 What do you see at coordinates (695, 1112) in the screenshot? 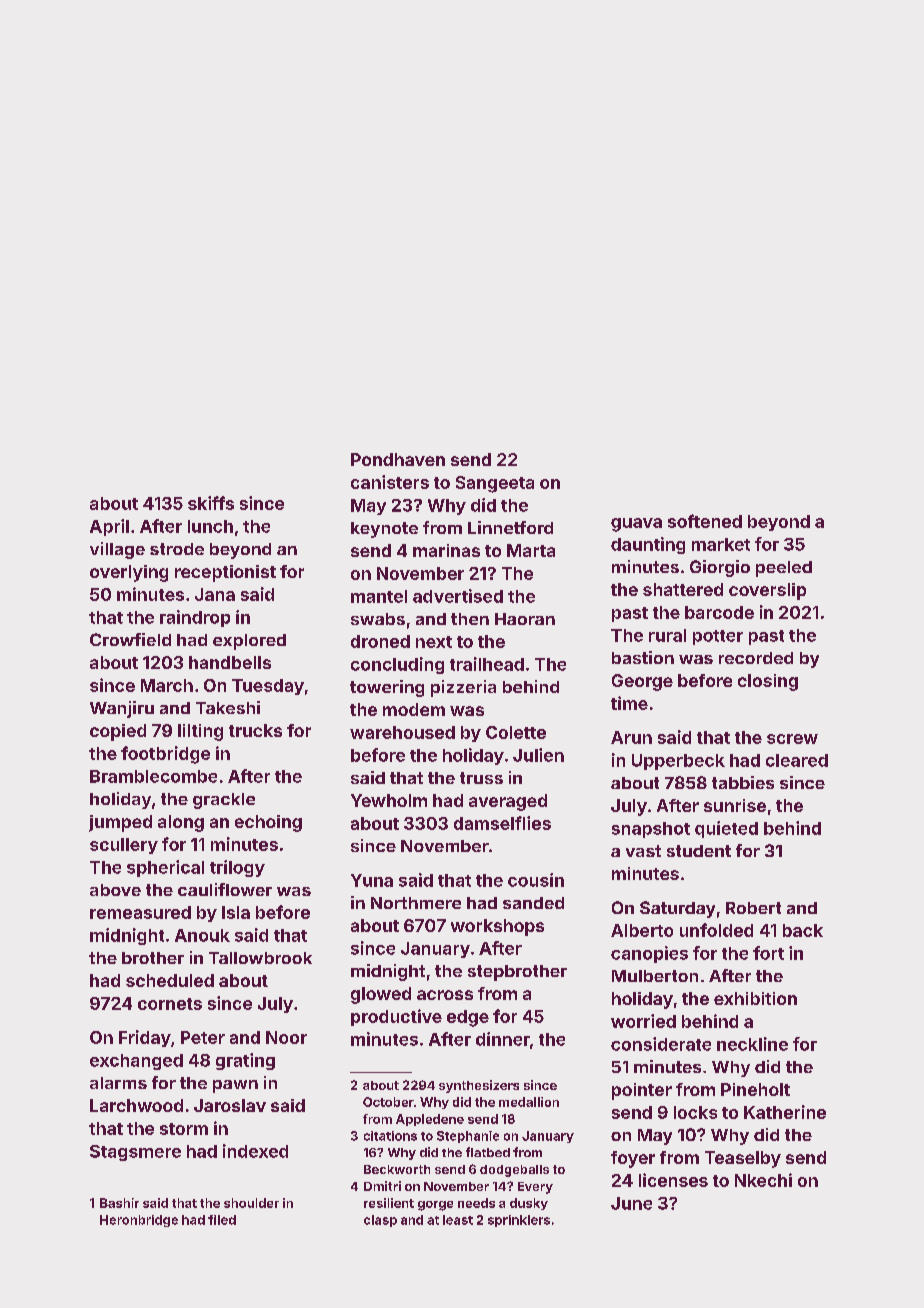
I see `locks` at bounding box center [695, 1112].
